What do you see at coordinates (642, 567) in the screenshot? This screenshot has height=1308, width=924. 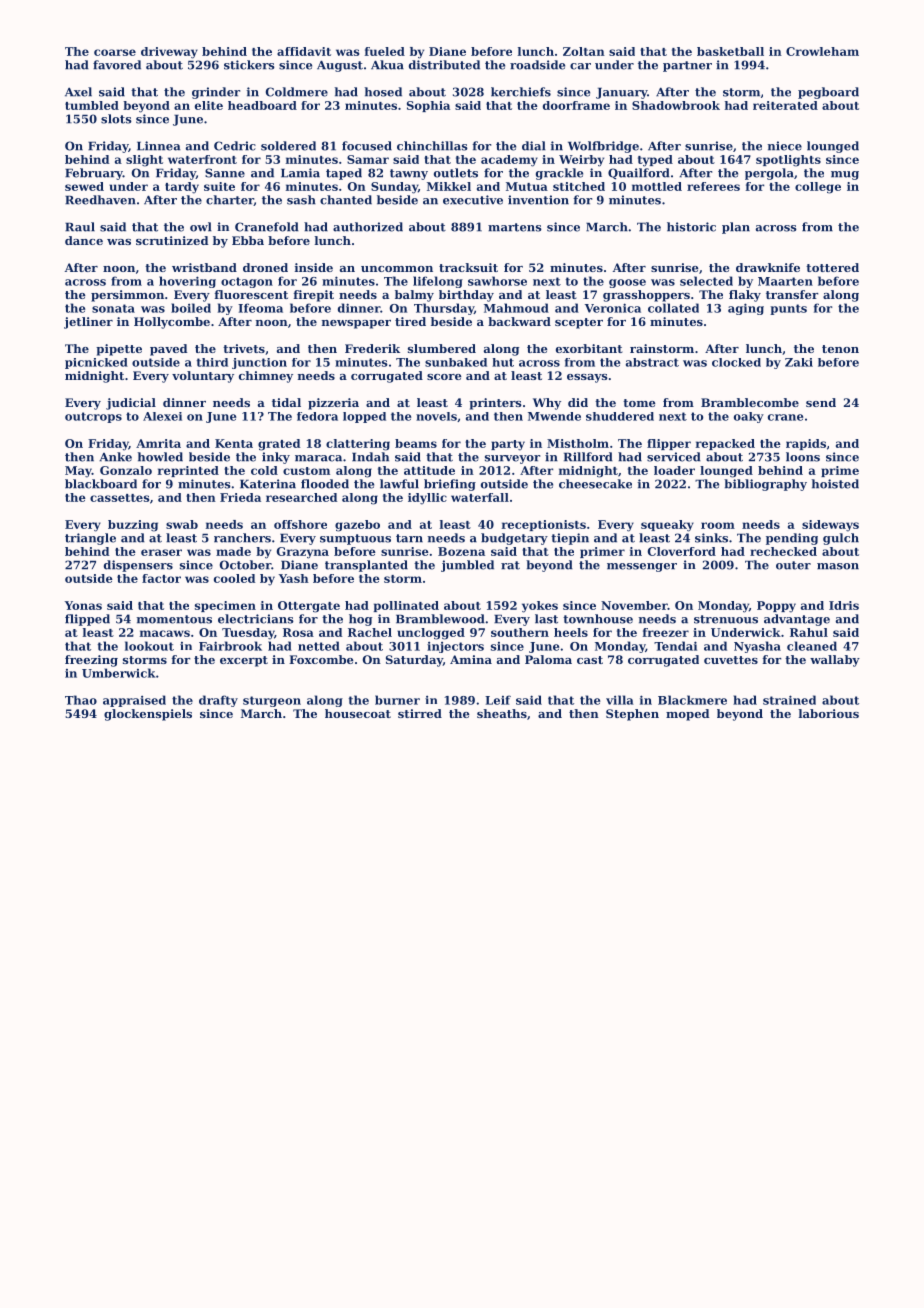 I see `messenger` at bounding box center [642, 567].
